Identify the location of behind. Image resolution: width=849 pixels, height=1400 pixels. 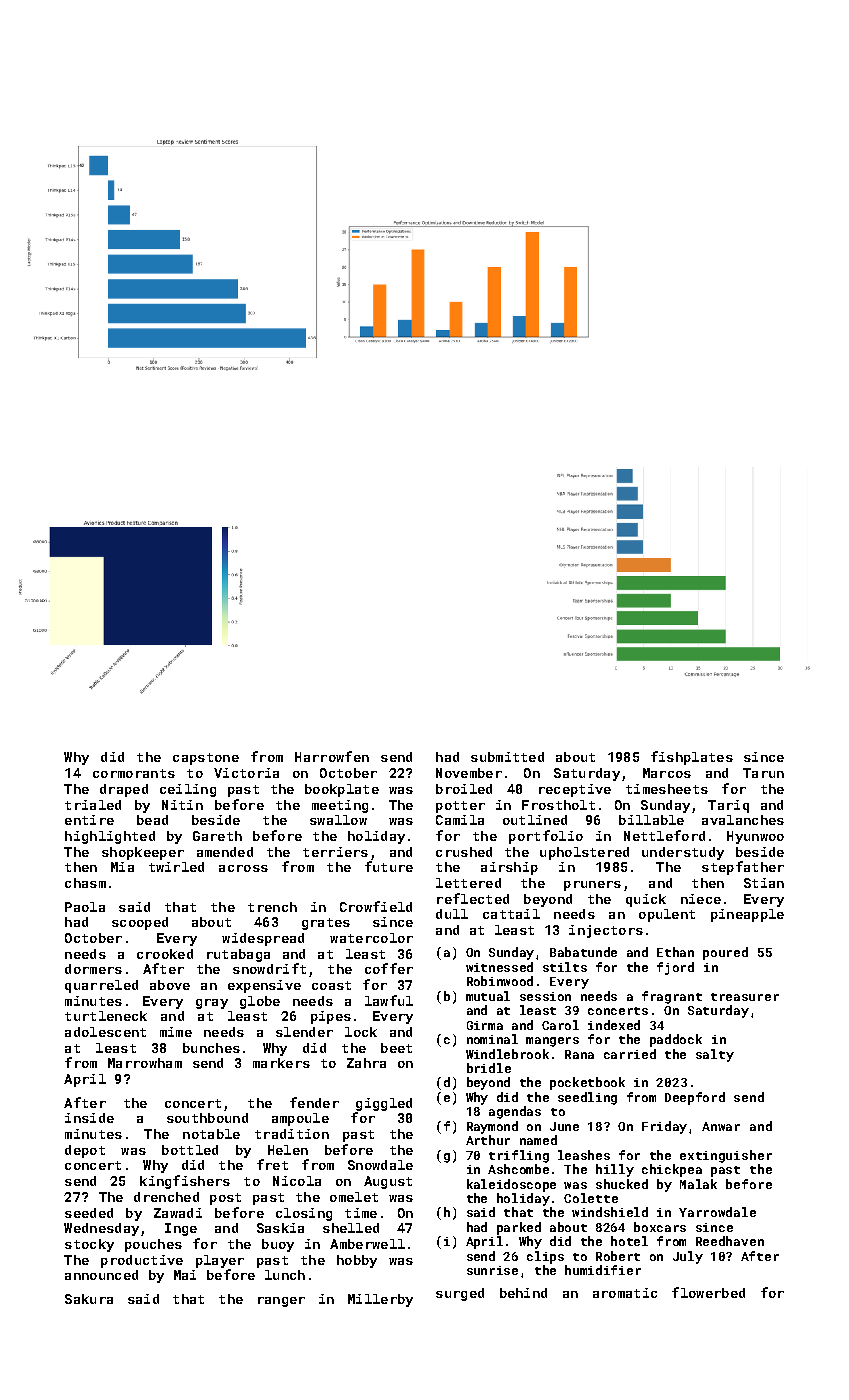
(523, 1293).
